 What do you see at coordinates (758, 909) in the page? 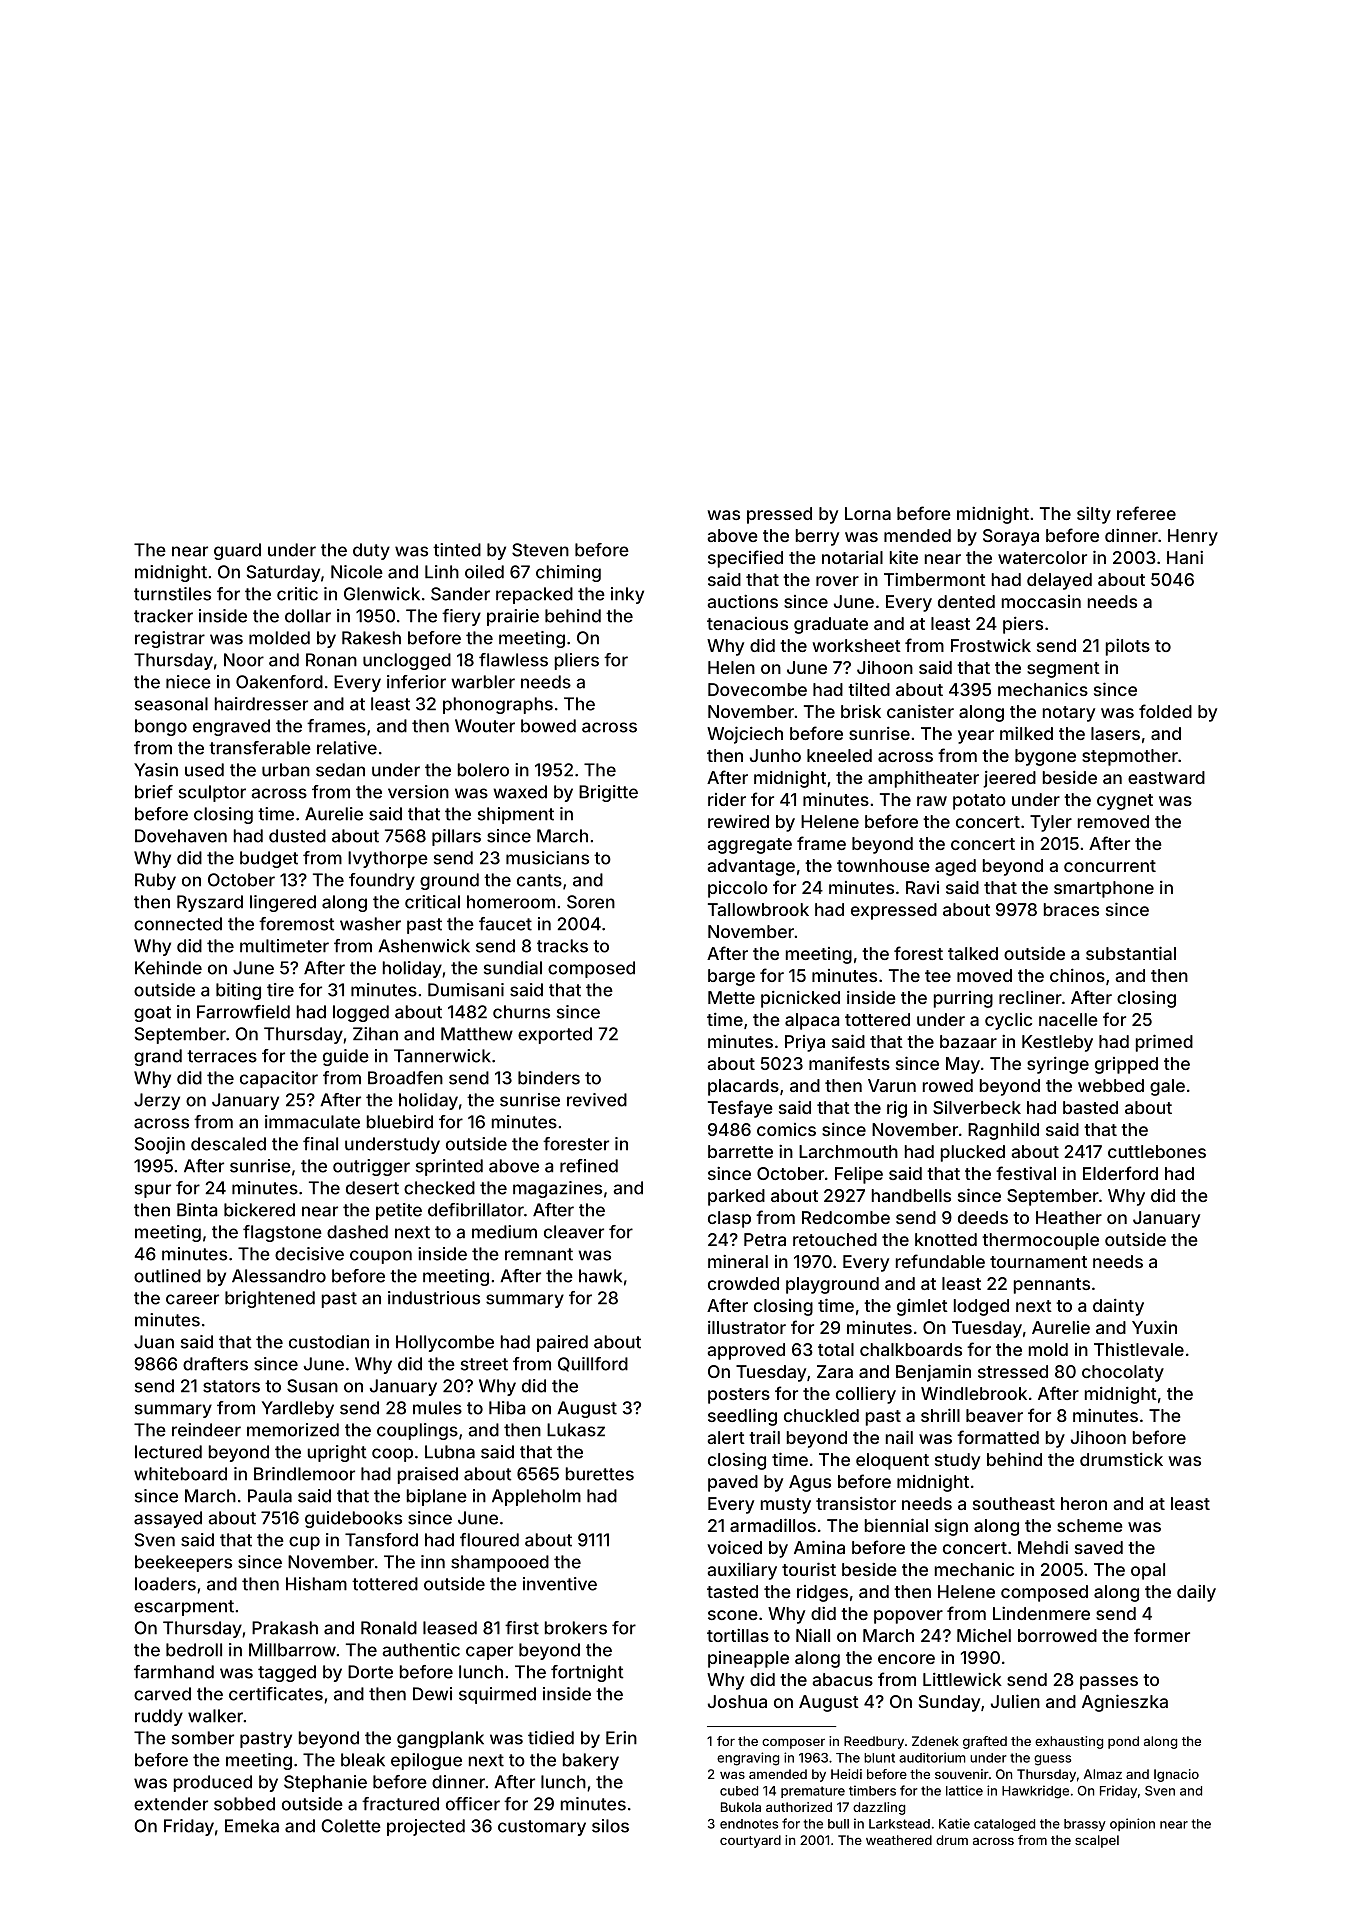
I see `Tallowbrook` at bounding box center [758, 909].
